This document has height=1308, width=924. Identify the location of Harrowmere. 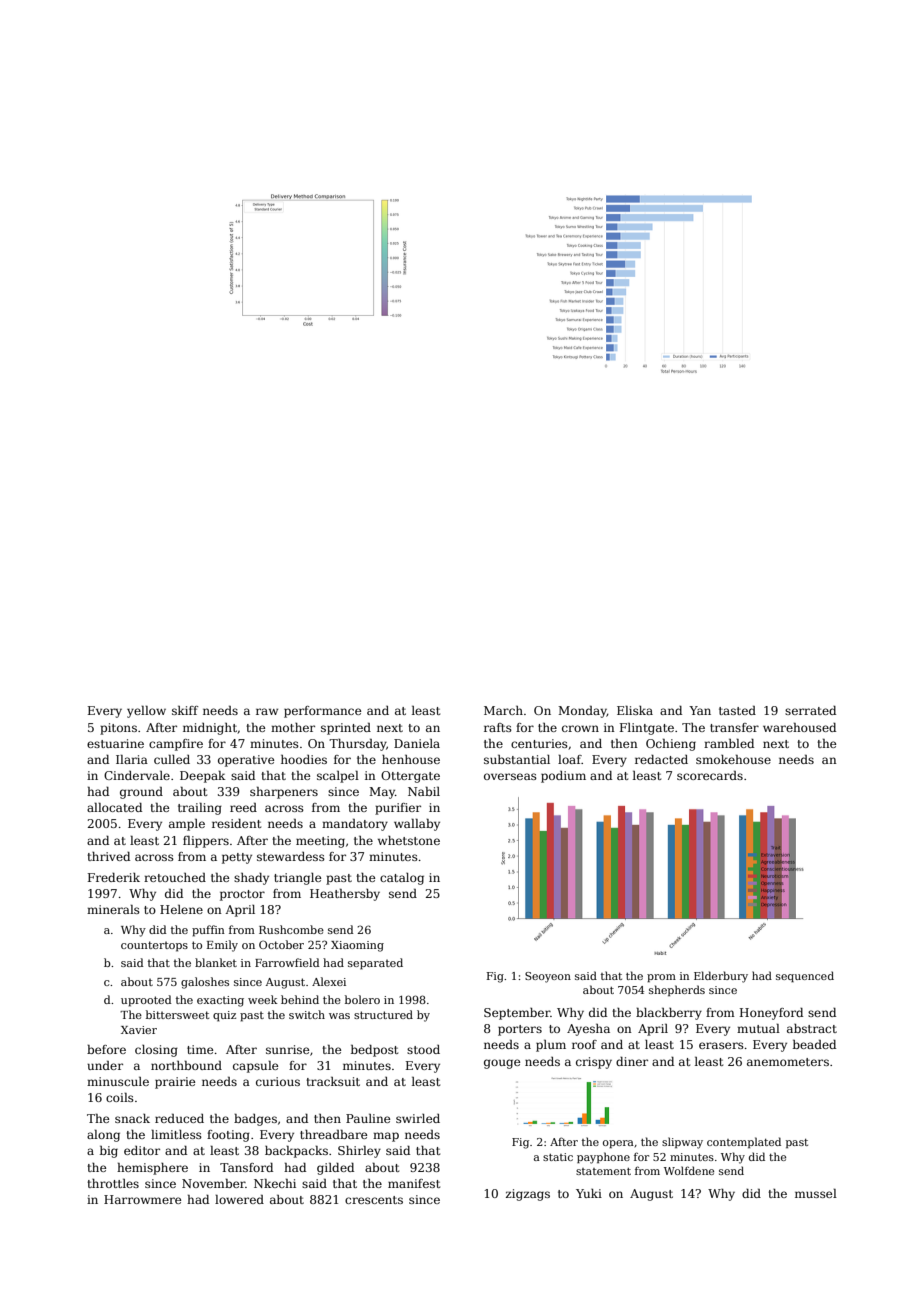
(142, 1199).
